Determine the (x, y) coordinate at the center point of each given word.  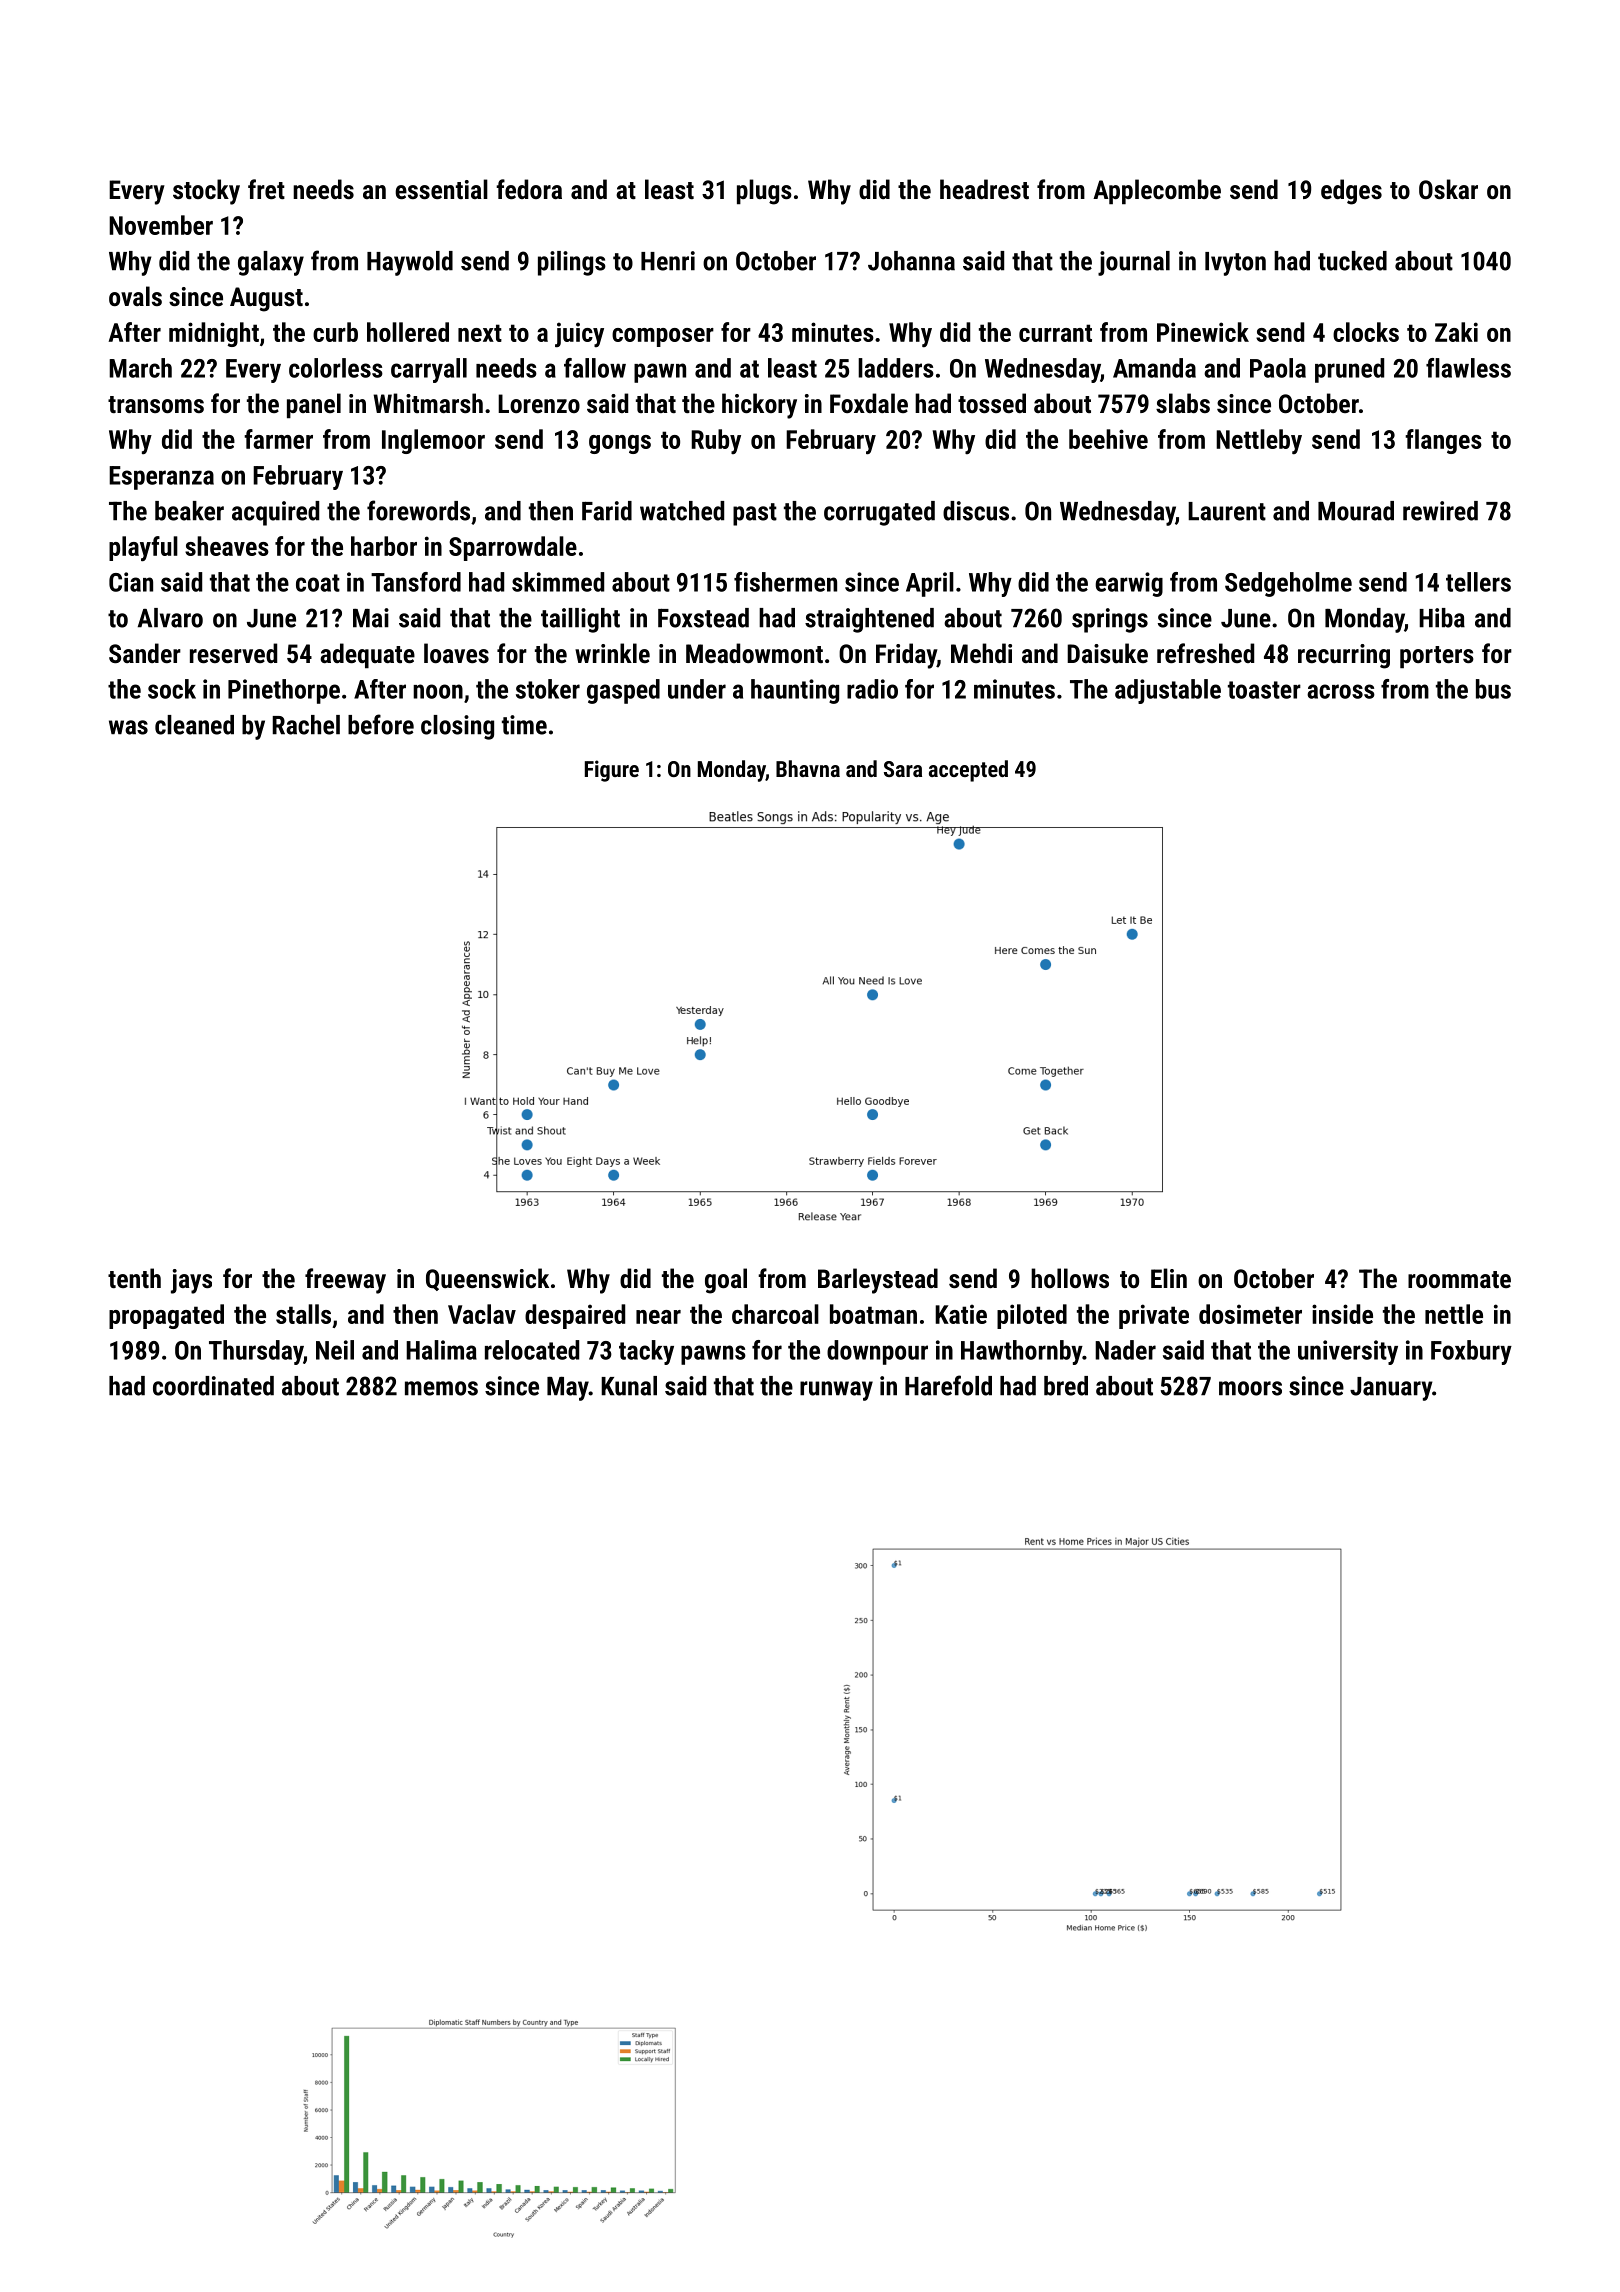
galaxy (271, 263)
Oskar (1448, 189)
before (381, 724)
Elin (1169, 1278)
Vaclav (482, 1314)
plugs (764, 192)
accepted (968, 771)
